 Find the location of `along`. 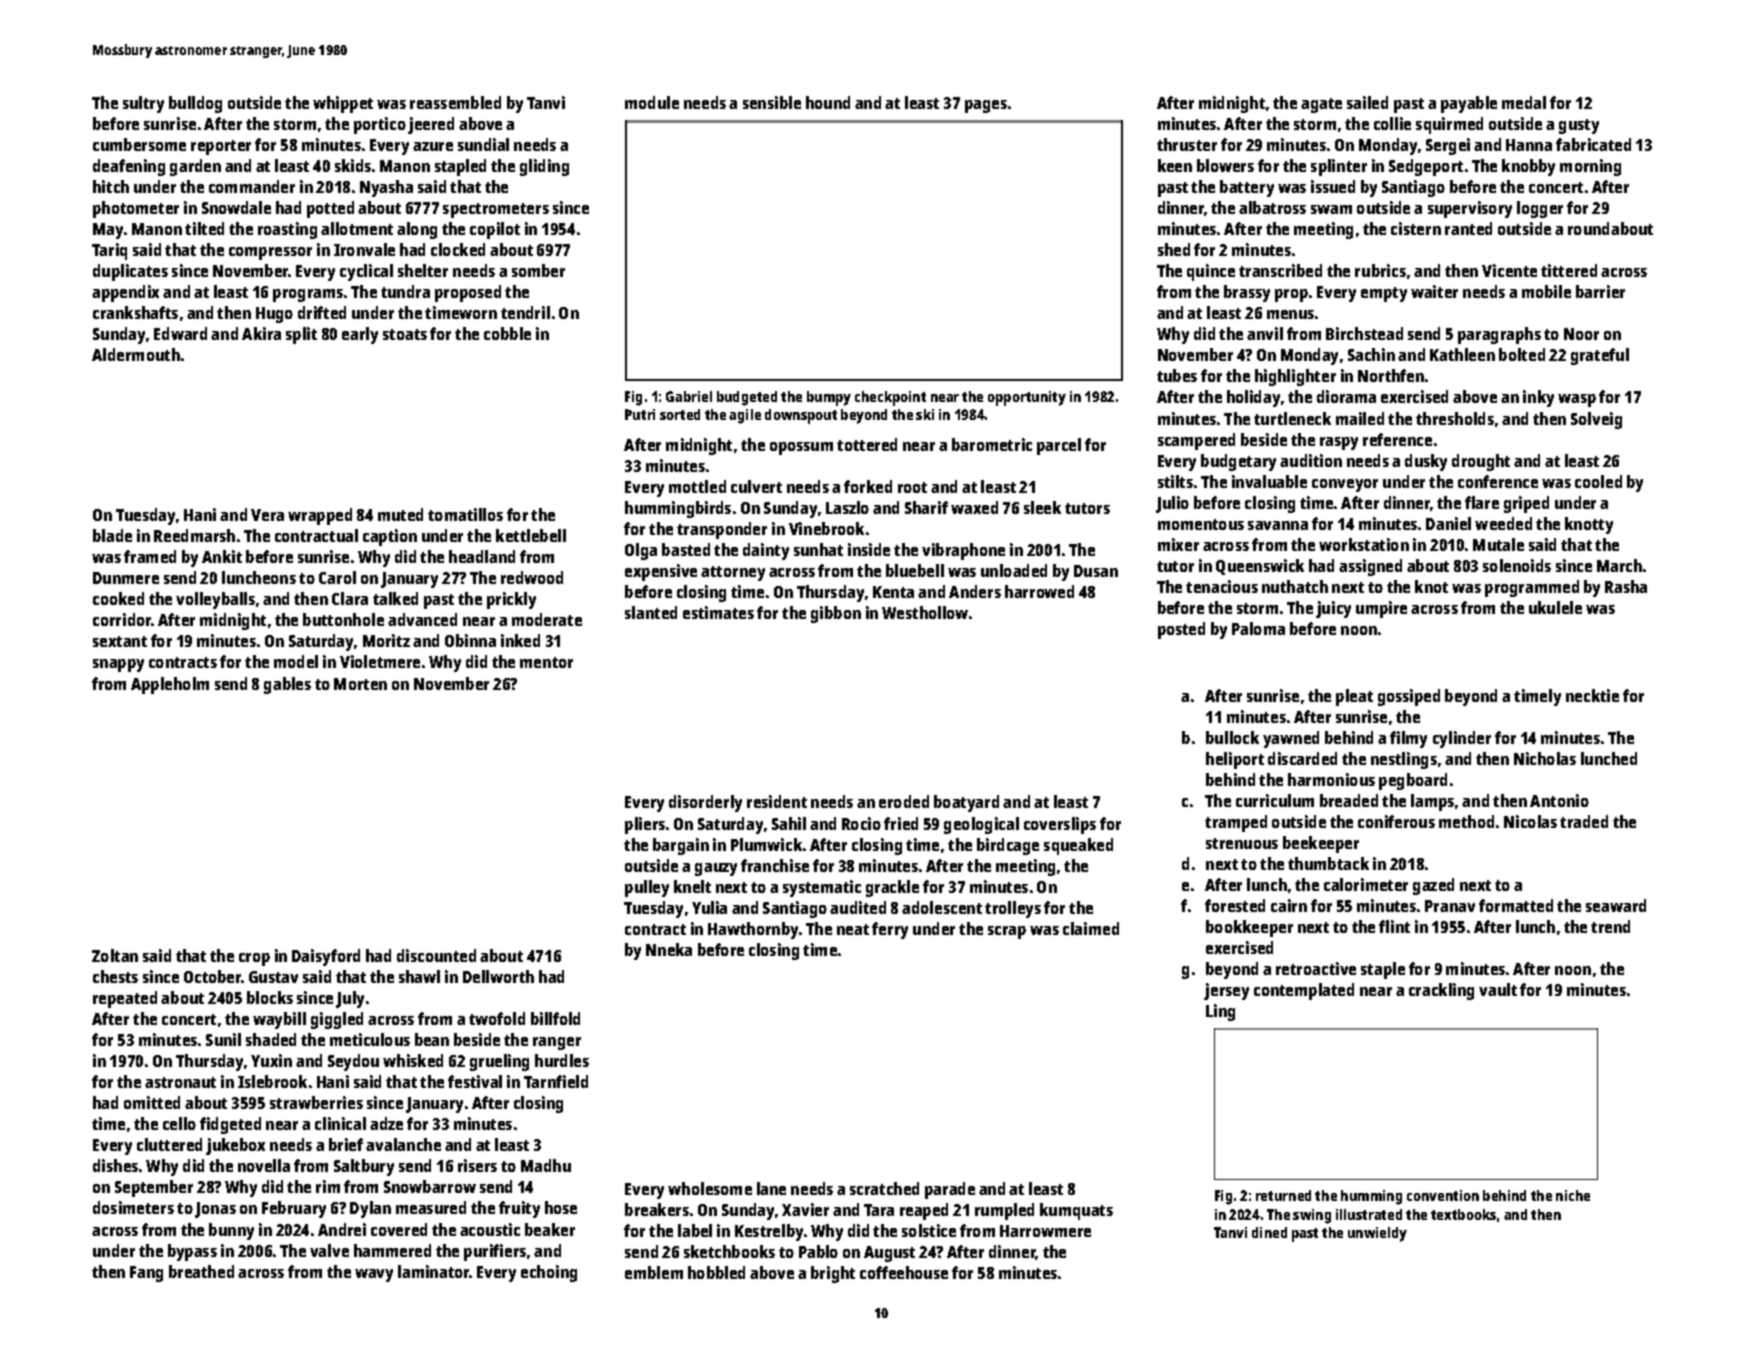

along is located at coordinates (417, 230).
